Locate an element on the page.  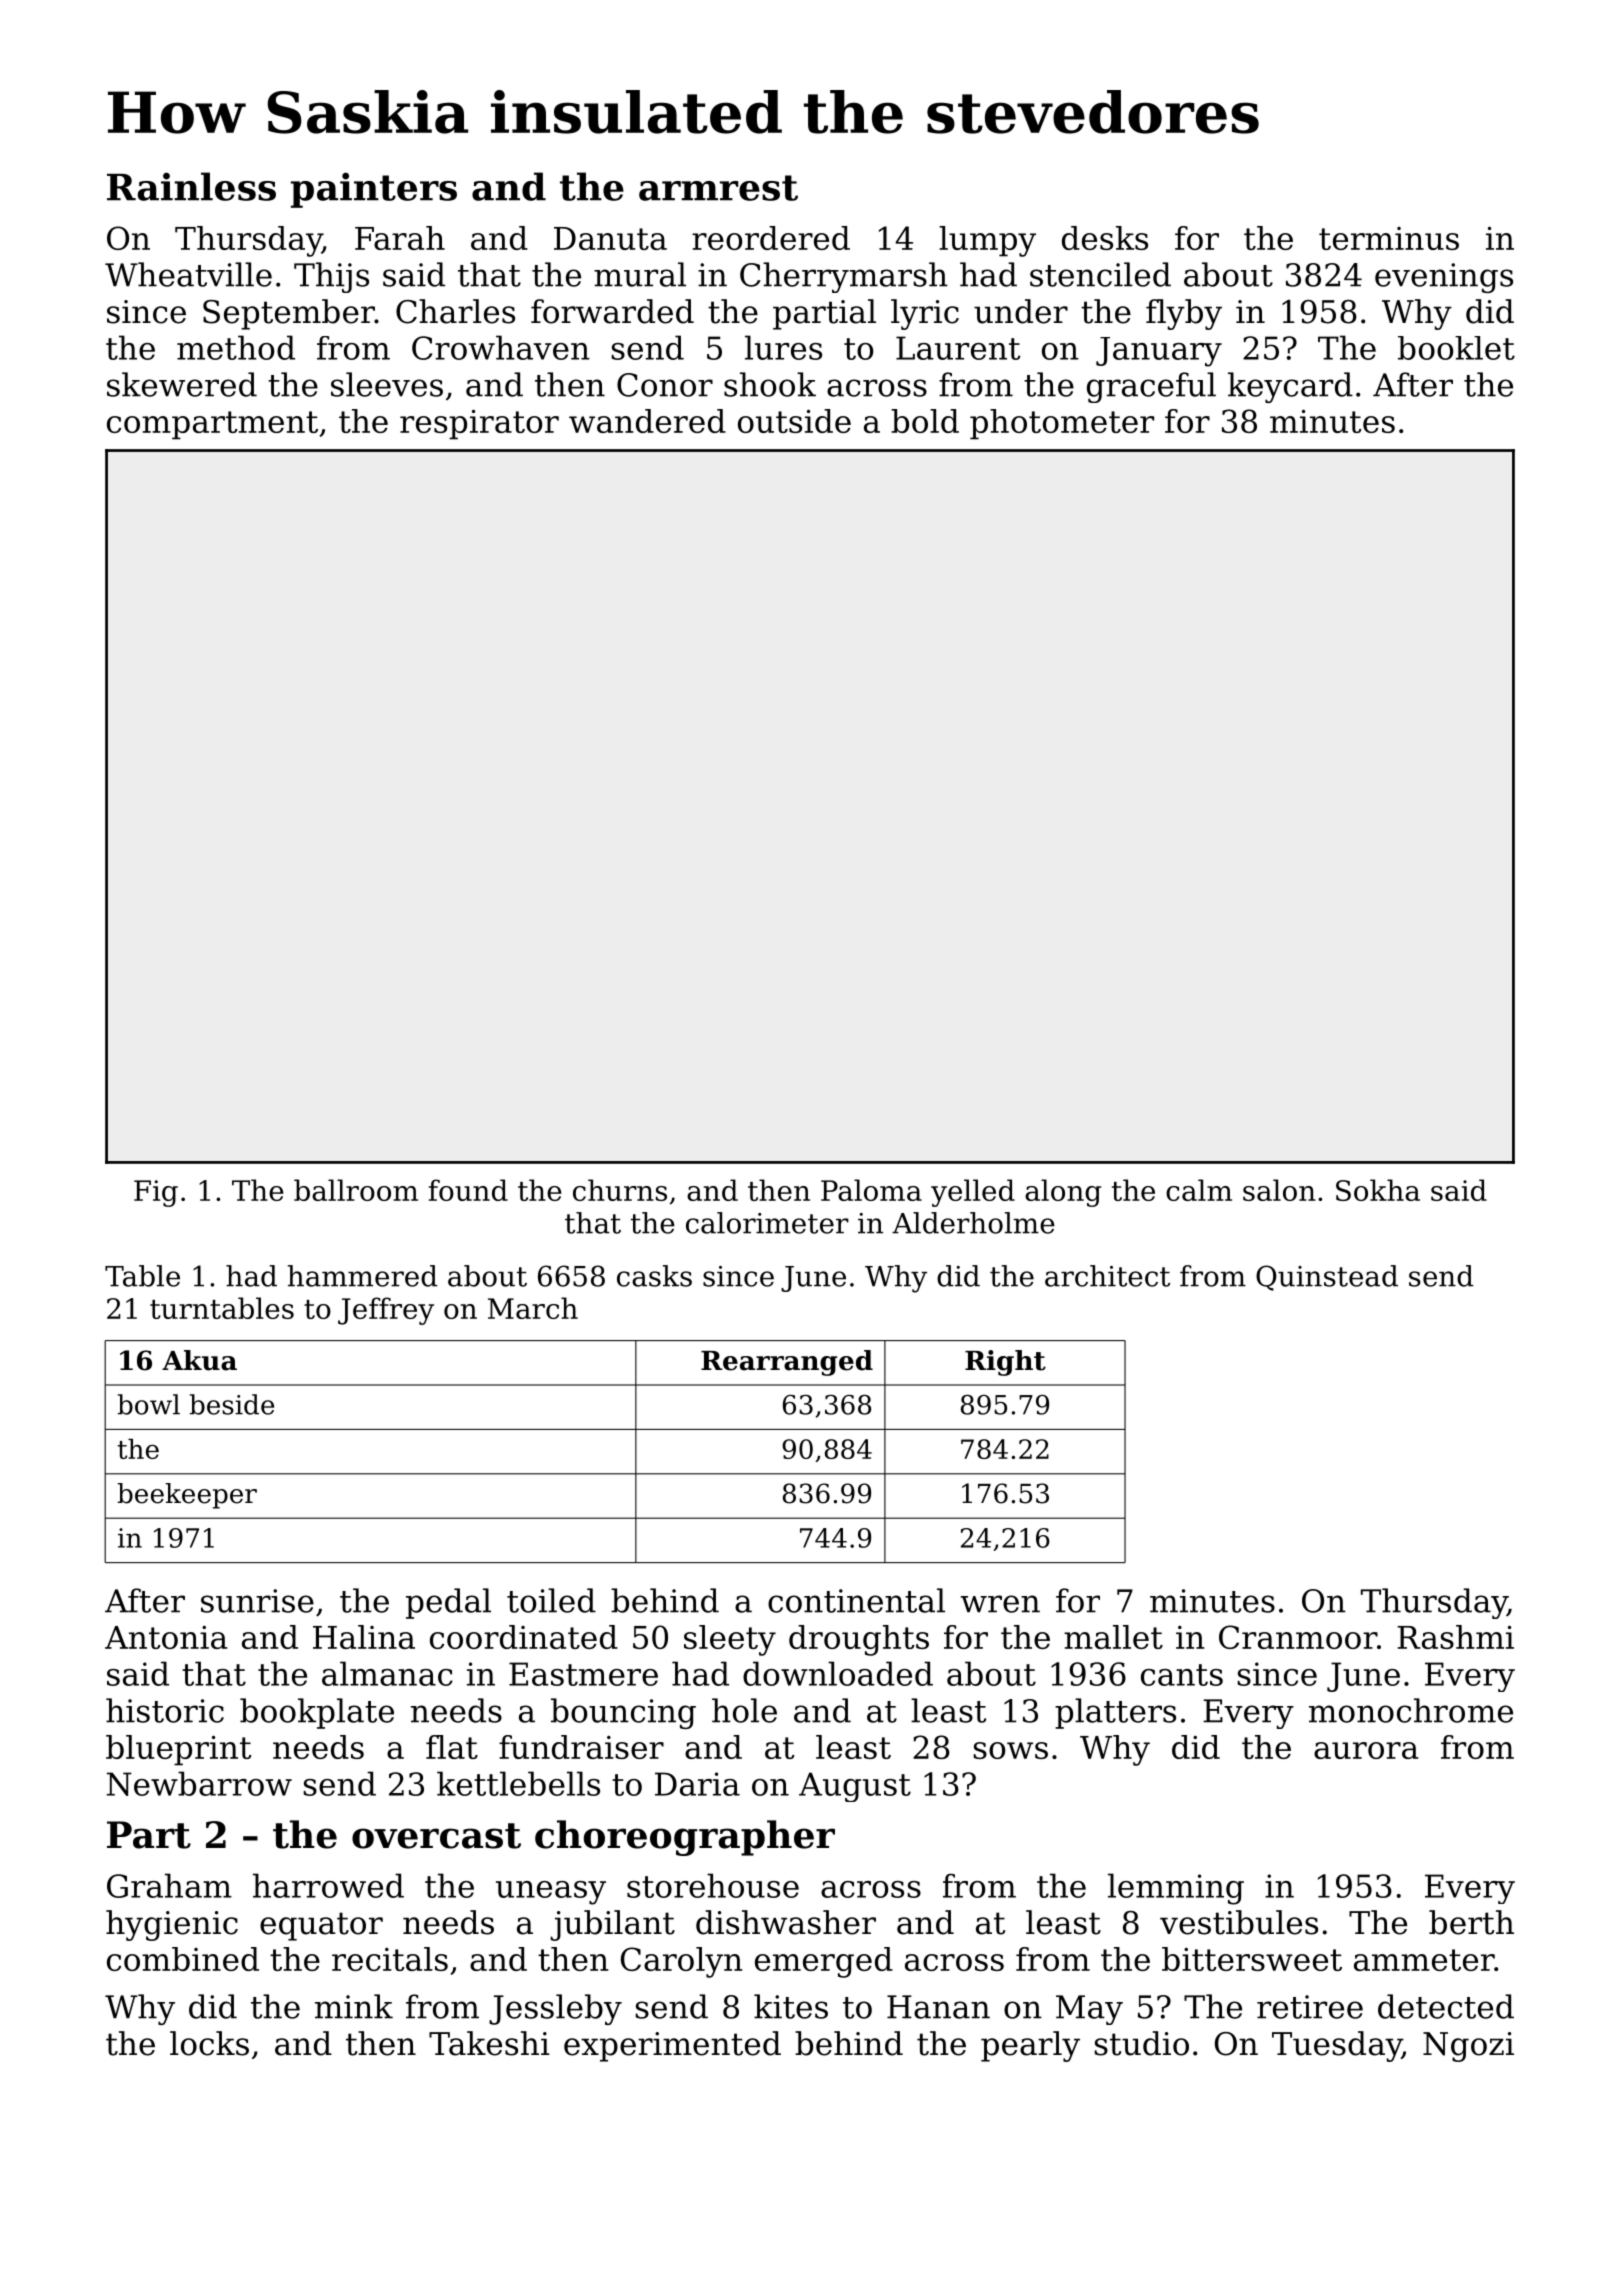
Paloma is located at coordinates (871, 1190).
